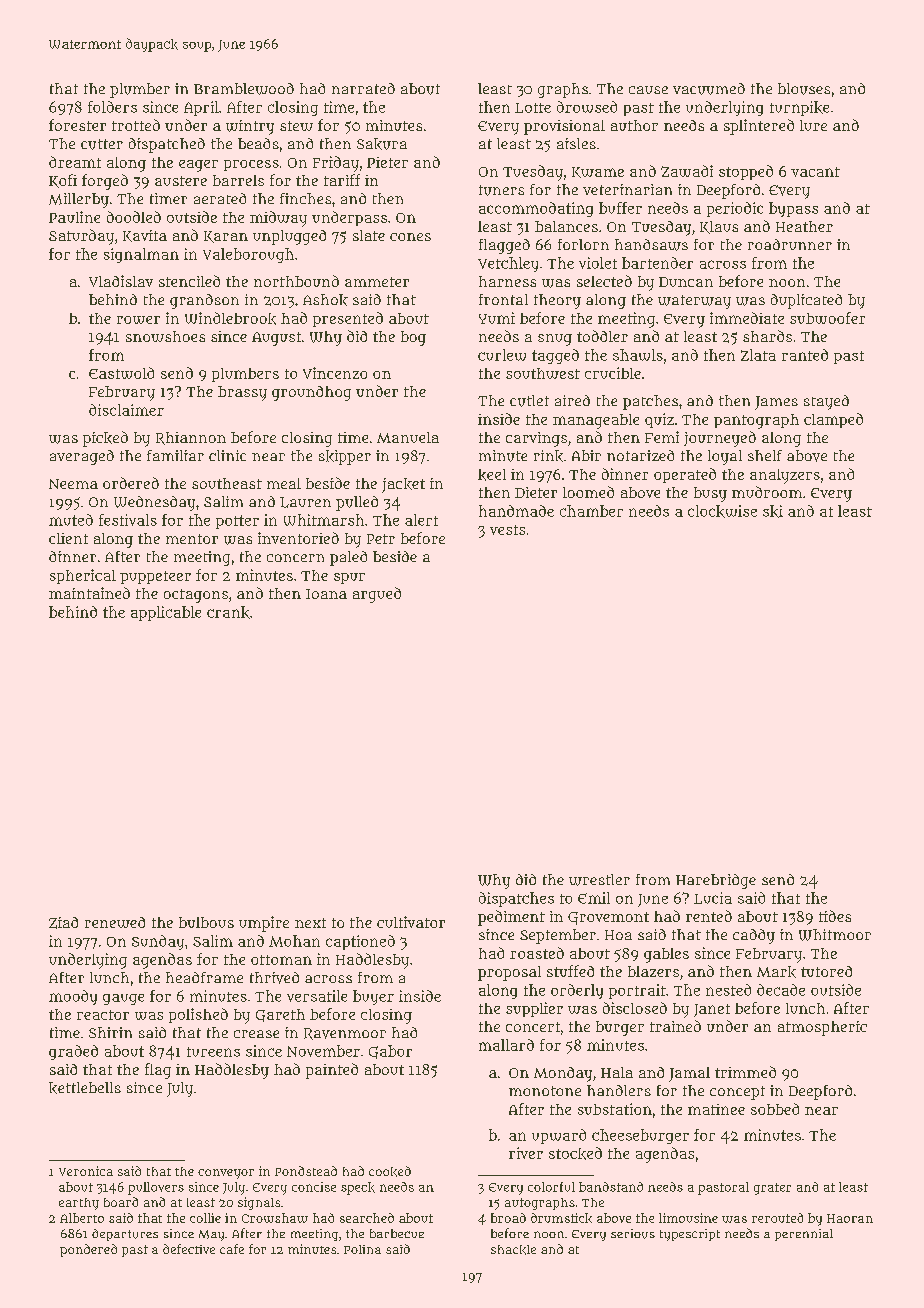 This screenshot has width=924, height=1308. What do you see at coordinates (833, 420) in the screenshot?
I see `clamped` at bounding box center [833, 420].
